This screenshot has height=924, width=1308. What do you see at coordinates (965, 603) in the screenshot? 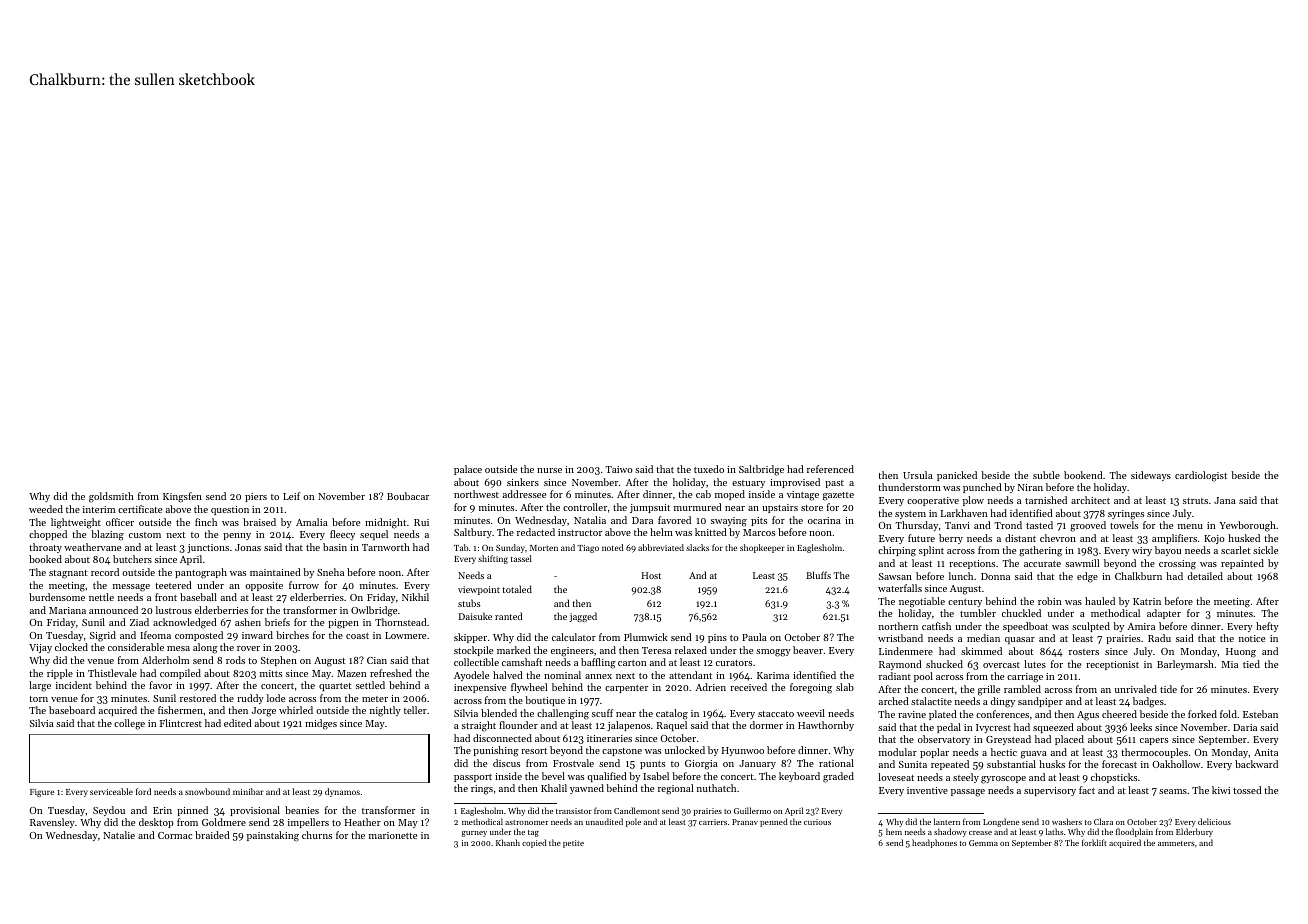
I see `century` at bounding box center [965, 603].
